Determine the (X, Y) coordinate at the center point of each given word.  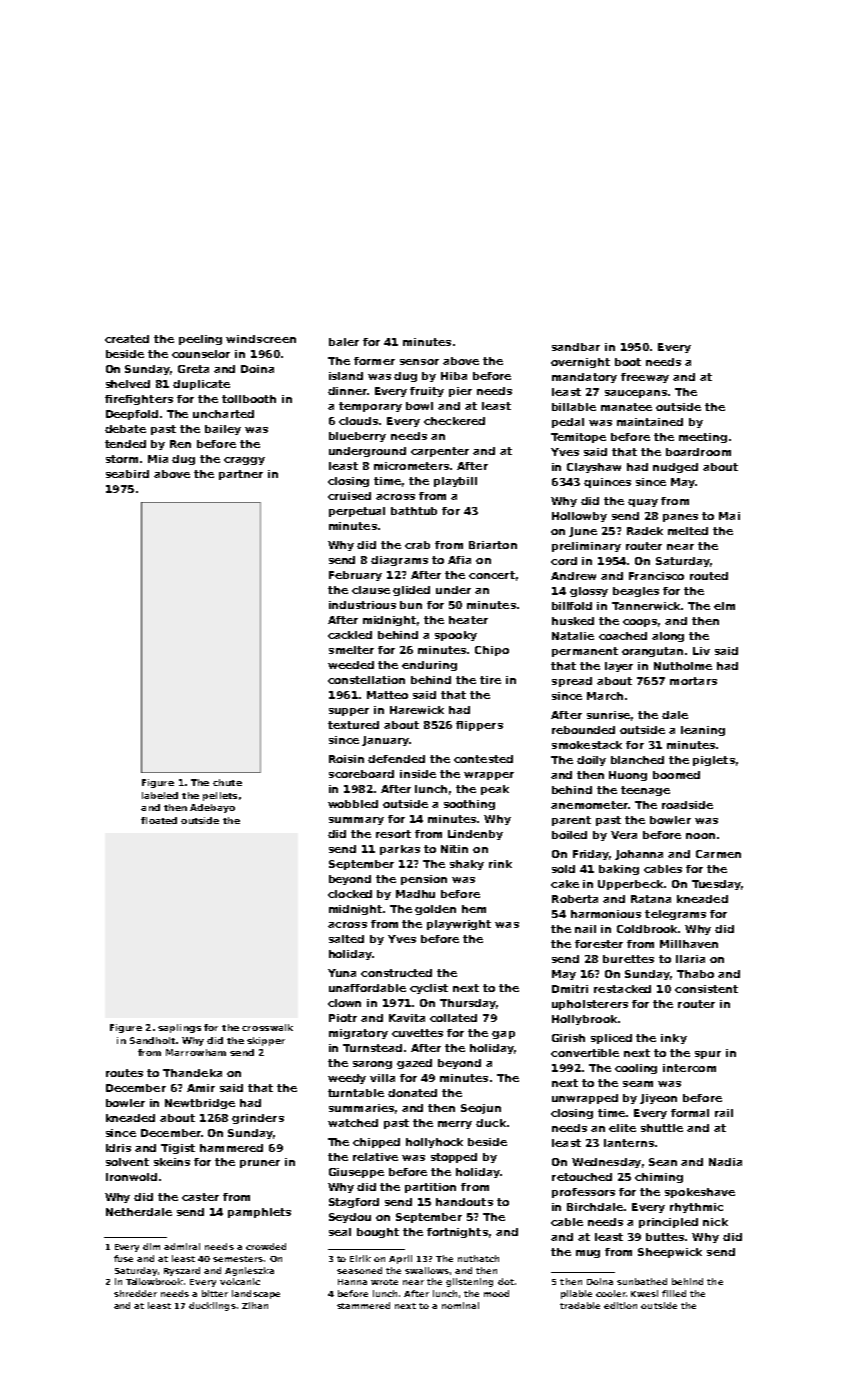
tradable (580, 1305)
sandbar (576, 347)
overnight (580, 363)
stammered (363, 1305)
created (127, 339)
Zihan (255, 1305)
